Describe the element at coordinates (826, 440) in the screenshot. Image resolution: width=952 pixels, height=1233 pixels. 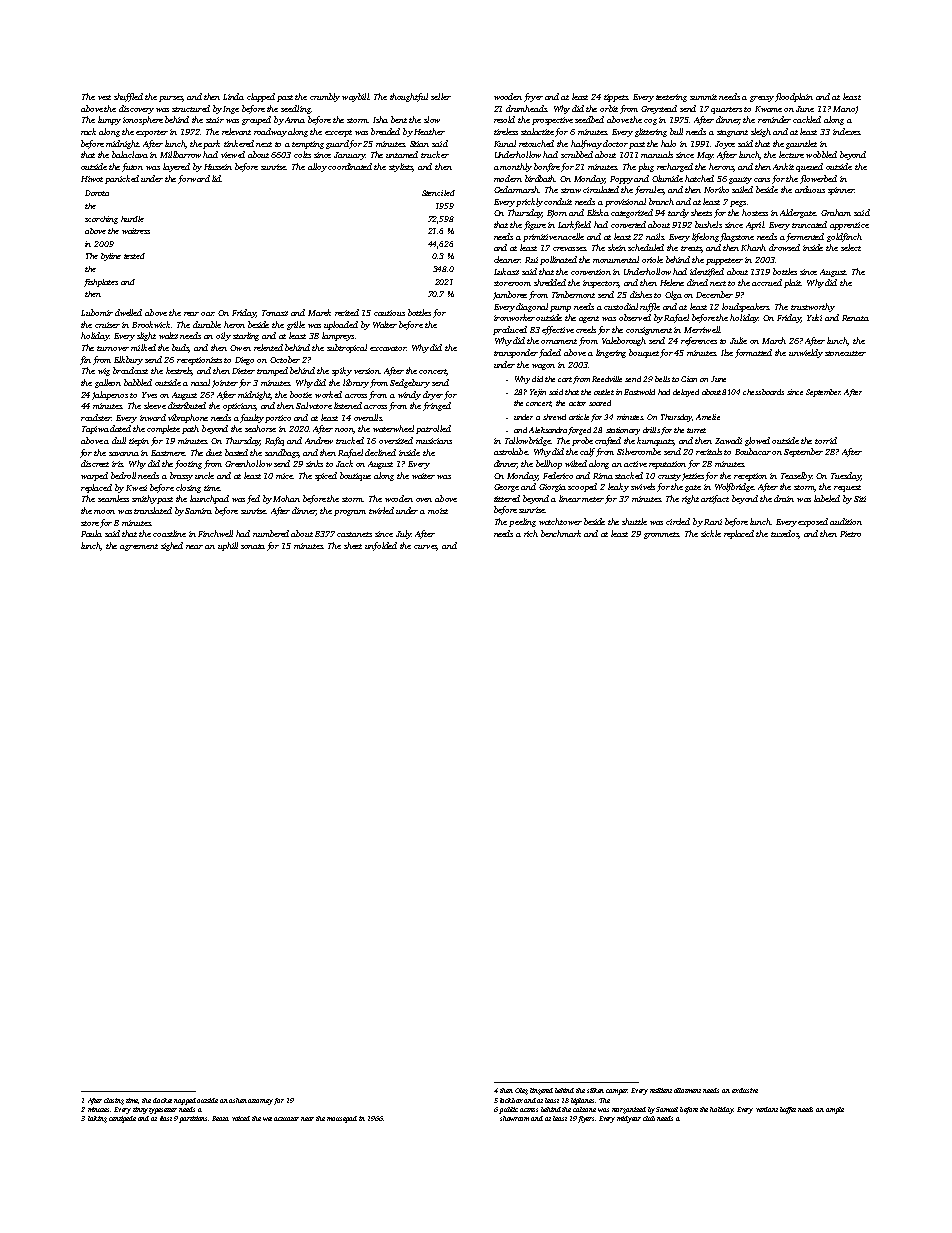
I see `torrid` at that location.
